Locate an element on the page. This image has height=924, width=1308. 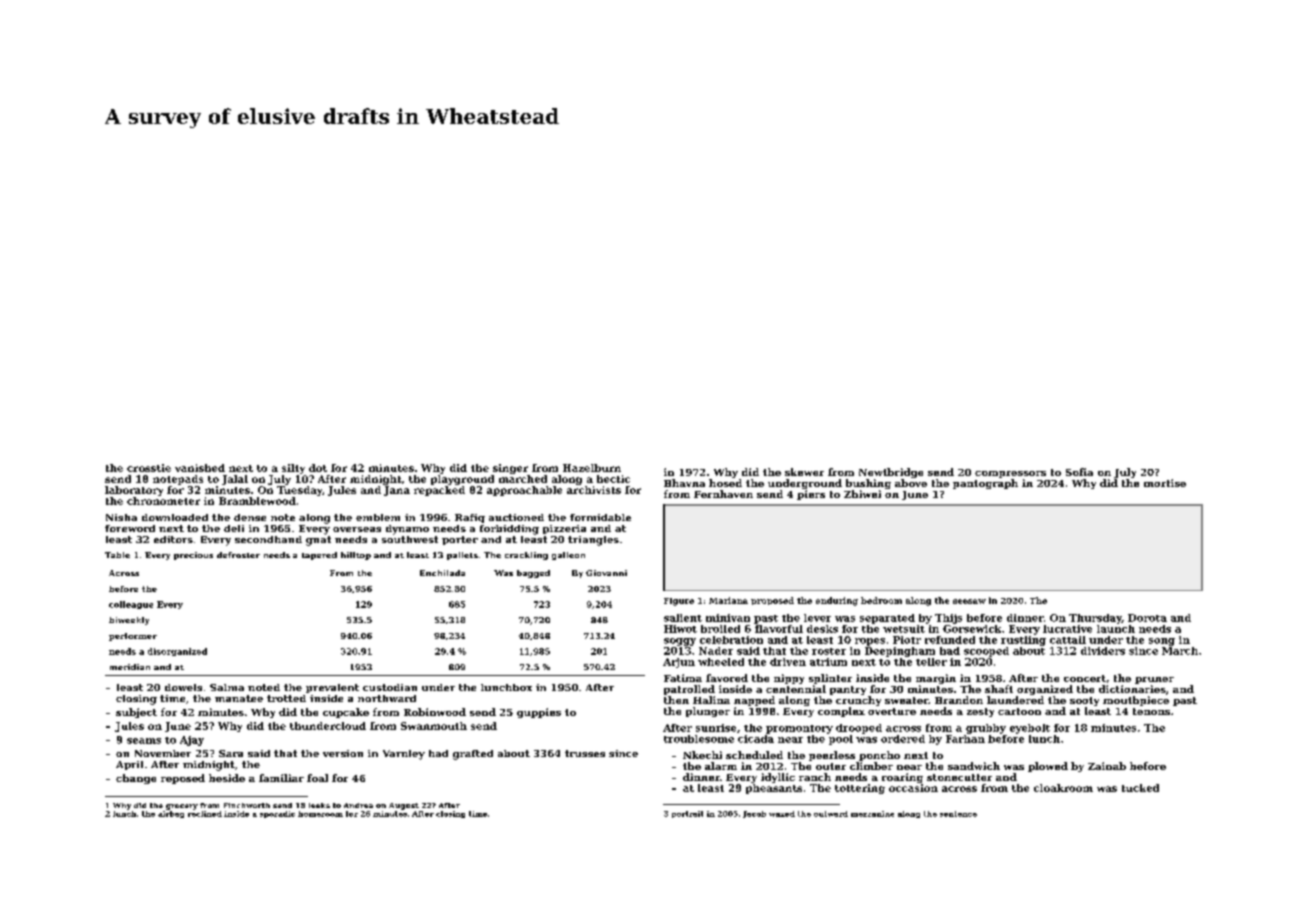
compressors is located at coordinates (1010, 474).
